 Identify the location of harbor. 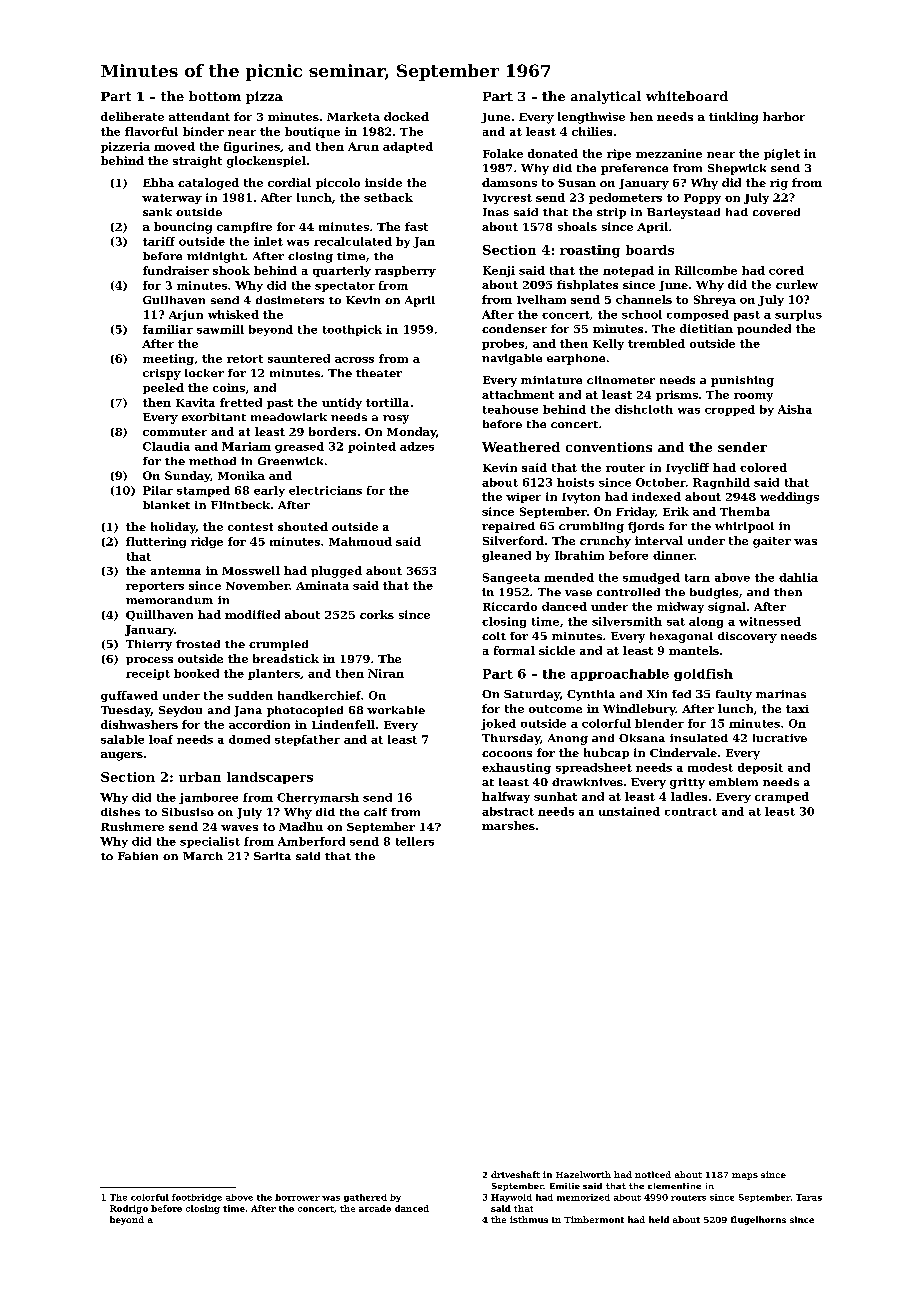
(784, 116).
